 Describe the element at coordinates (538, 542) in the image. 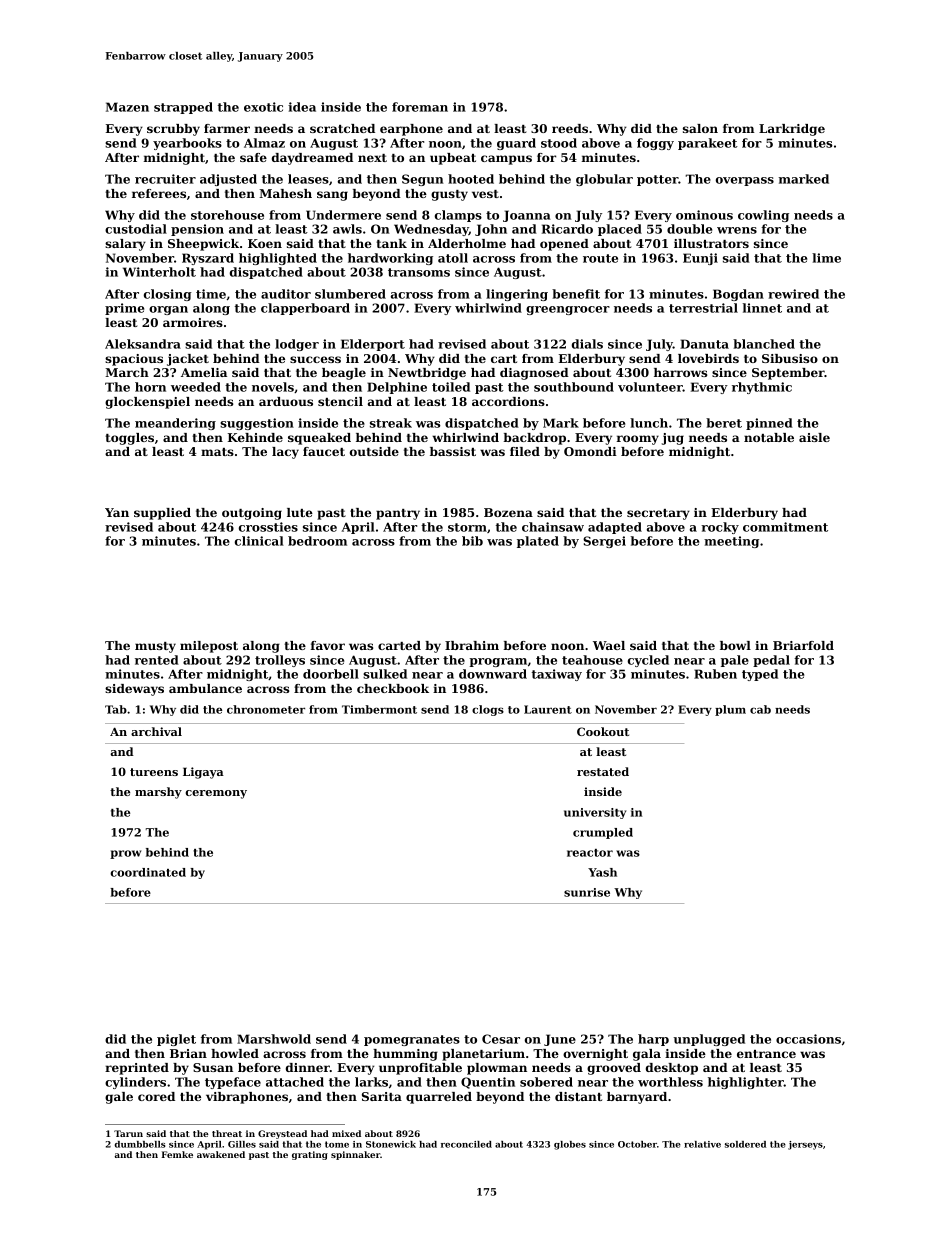

I see `plated` at that location.
